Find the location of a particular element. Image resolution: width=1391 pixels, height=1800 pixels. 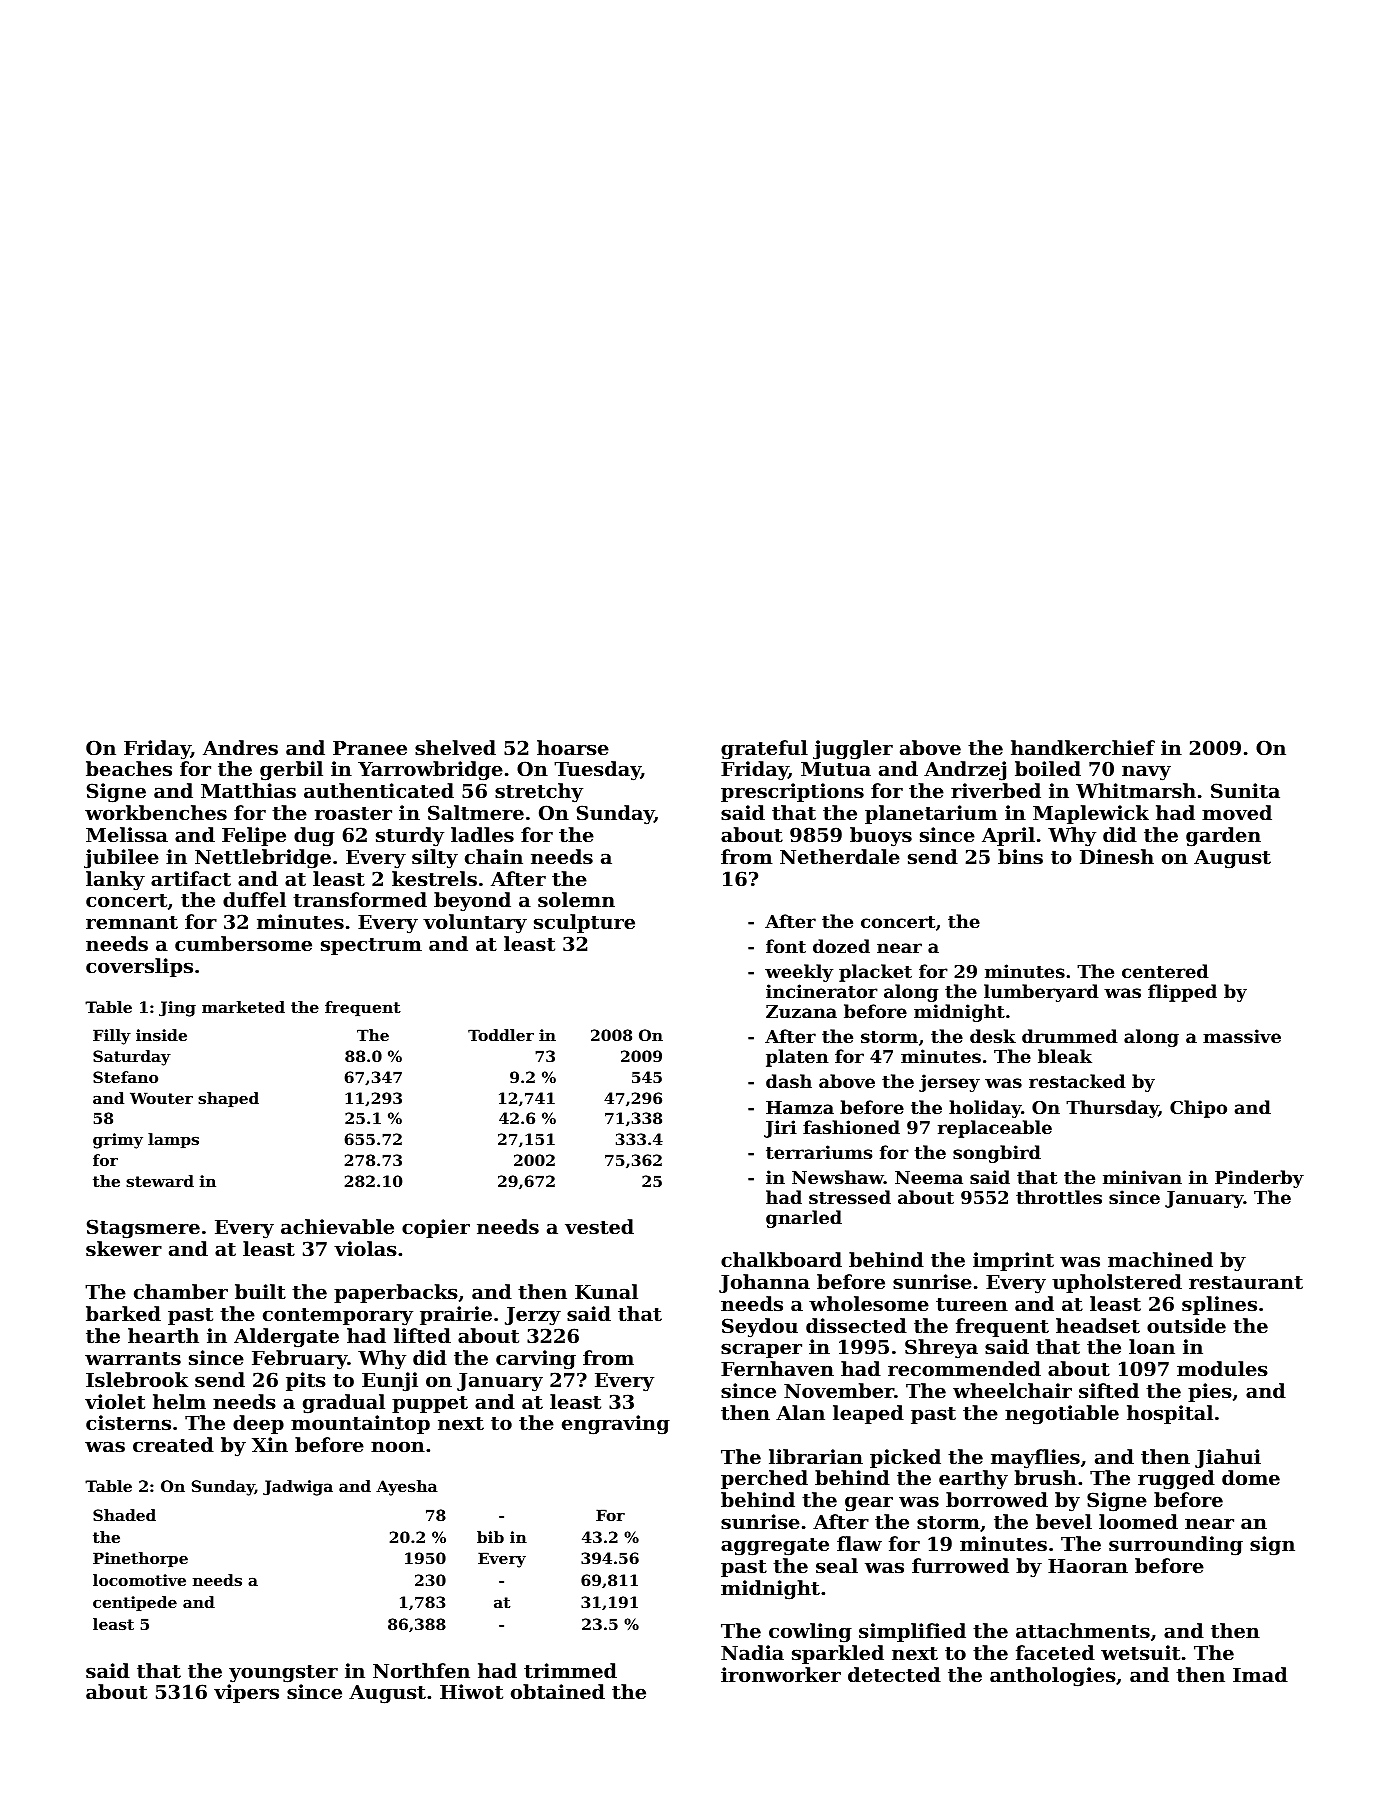

dome is located at coordinates (1251, 1477).
